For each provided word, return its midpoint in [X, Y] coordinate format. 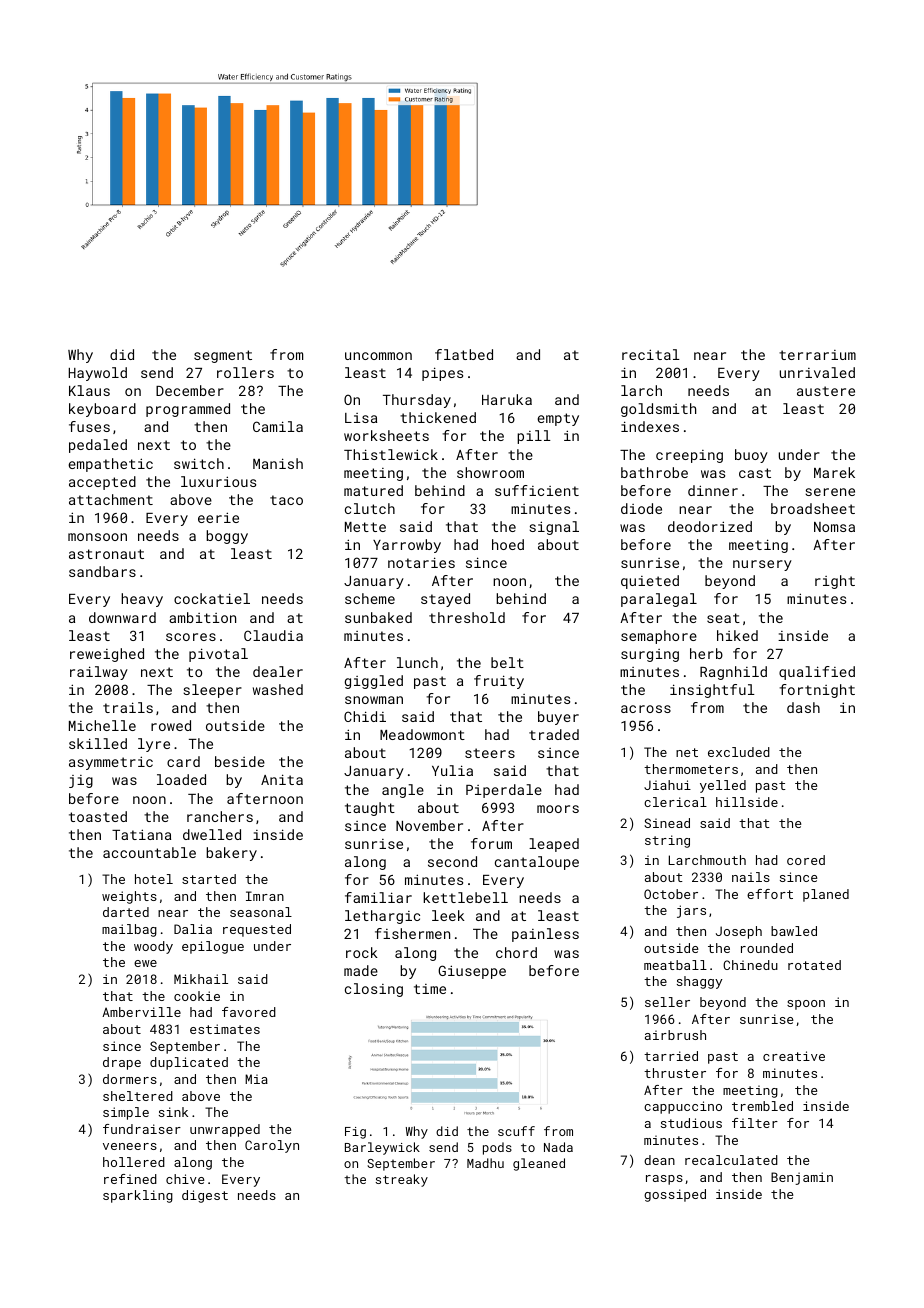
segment [223, 356]
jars [691, 911]
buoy [751, 456]
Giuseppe [472, 972]
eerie [218, 517]
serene [830, 492]
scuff [516, 1131]
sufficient [537, 490]
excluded [739, 752]
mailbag [129, 930]
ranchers [220, 816]
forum [491, 843]
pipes [442, 374]
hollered [134, 1162]
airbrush [675, 1035]
